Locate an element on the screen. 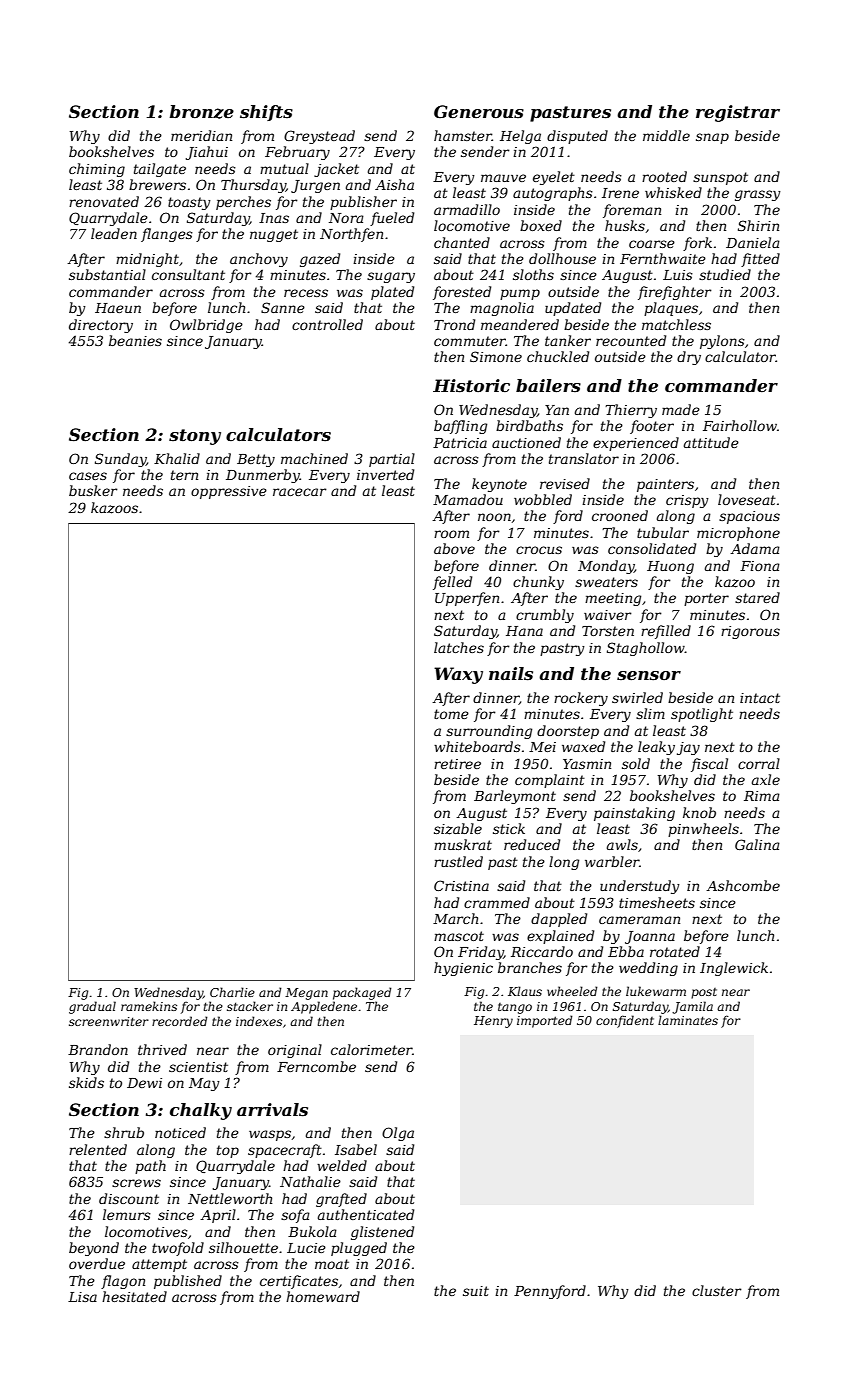  hygienic is located at coordinates (463, 969).
